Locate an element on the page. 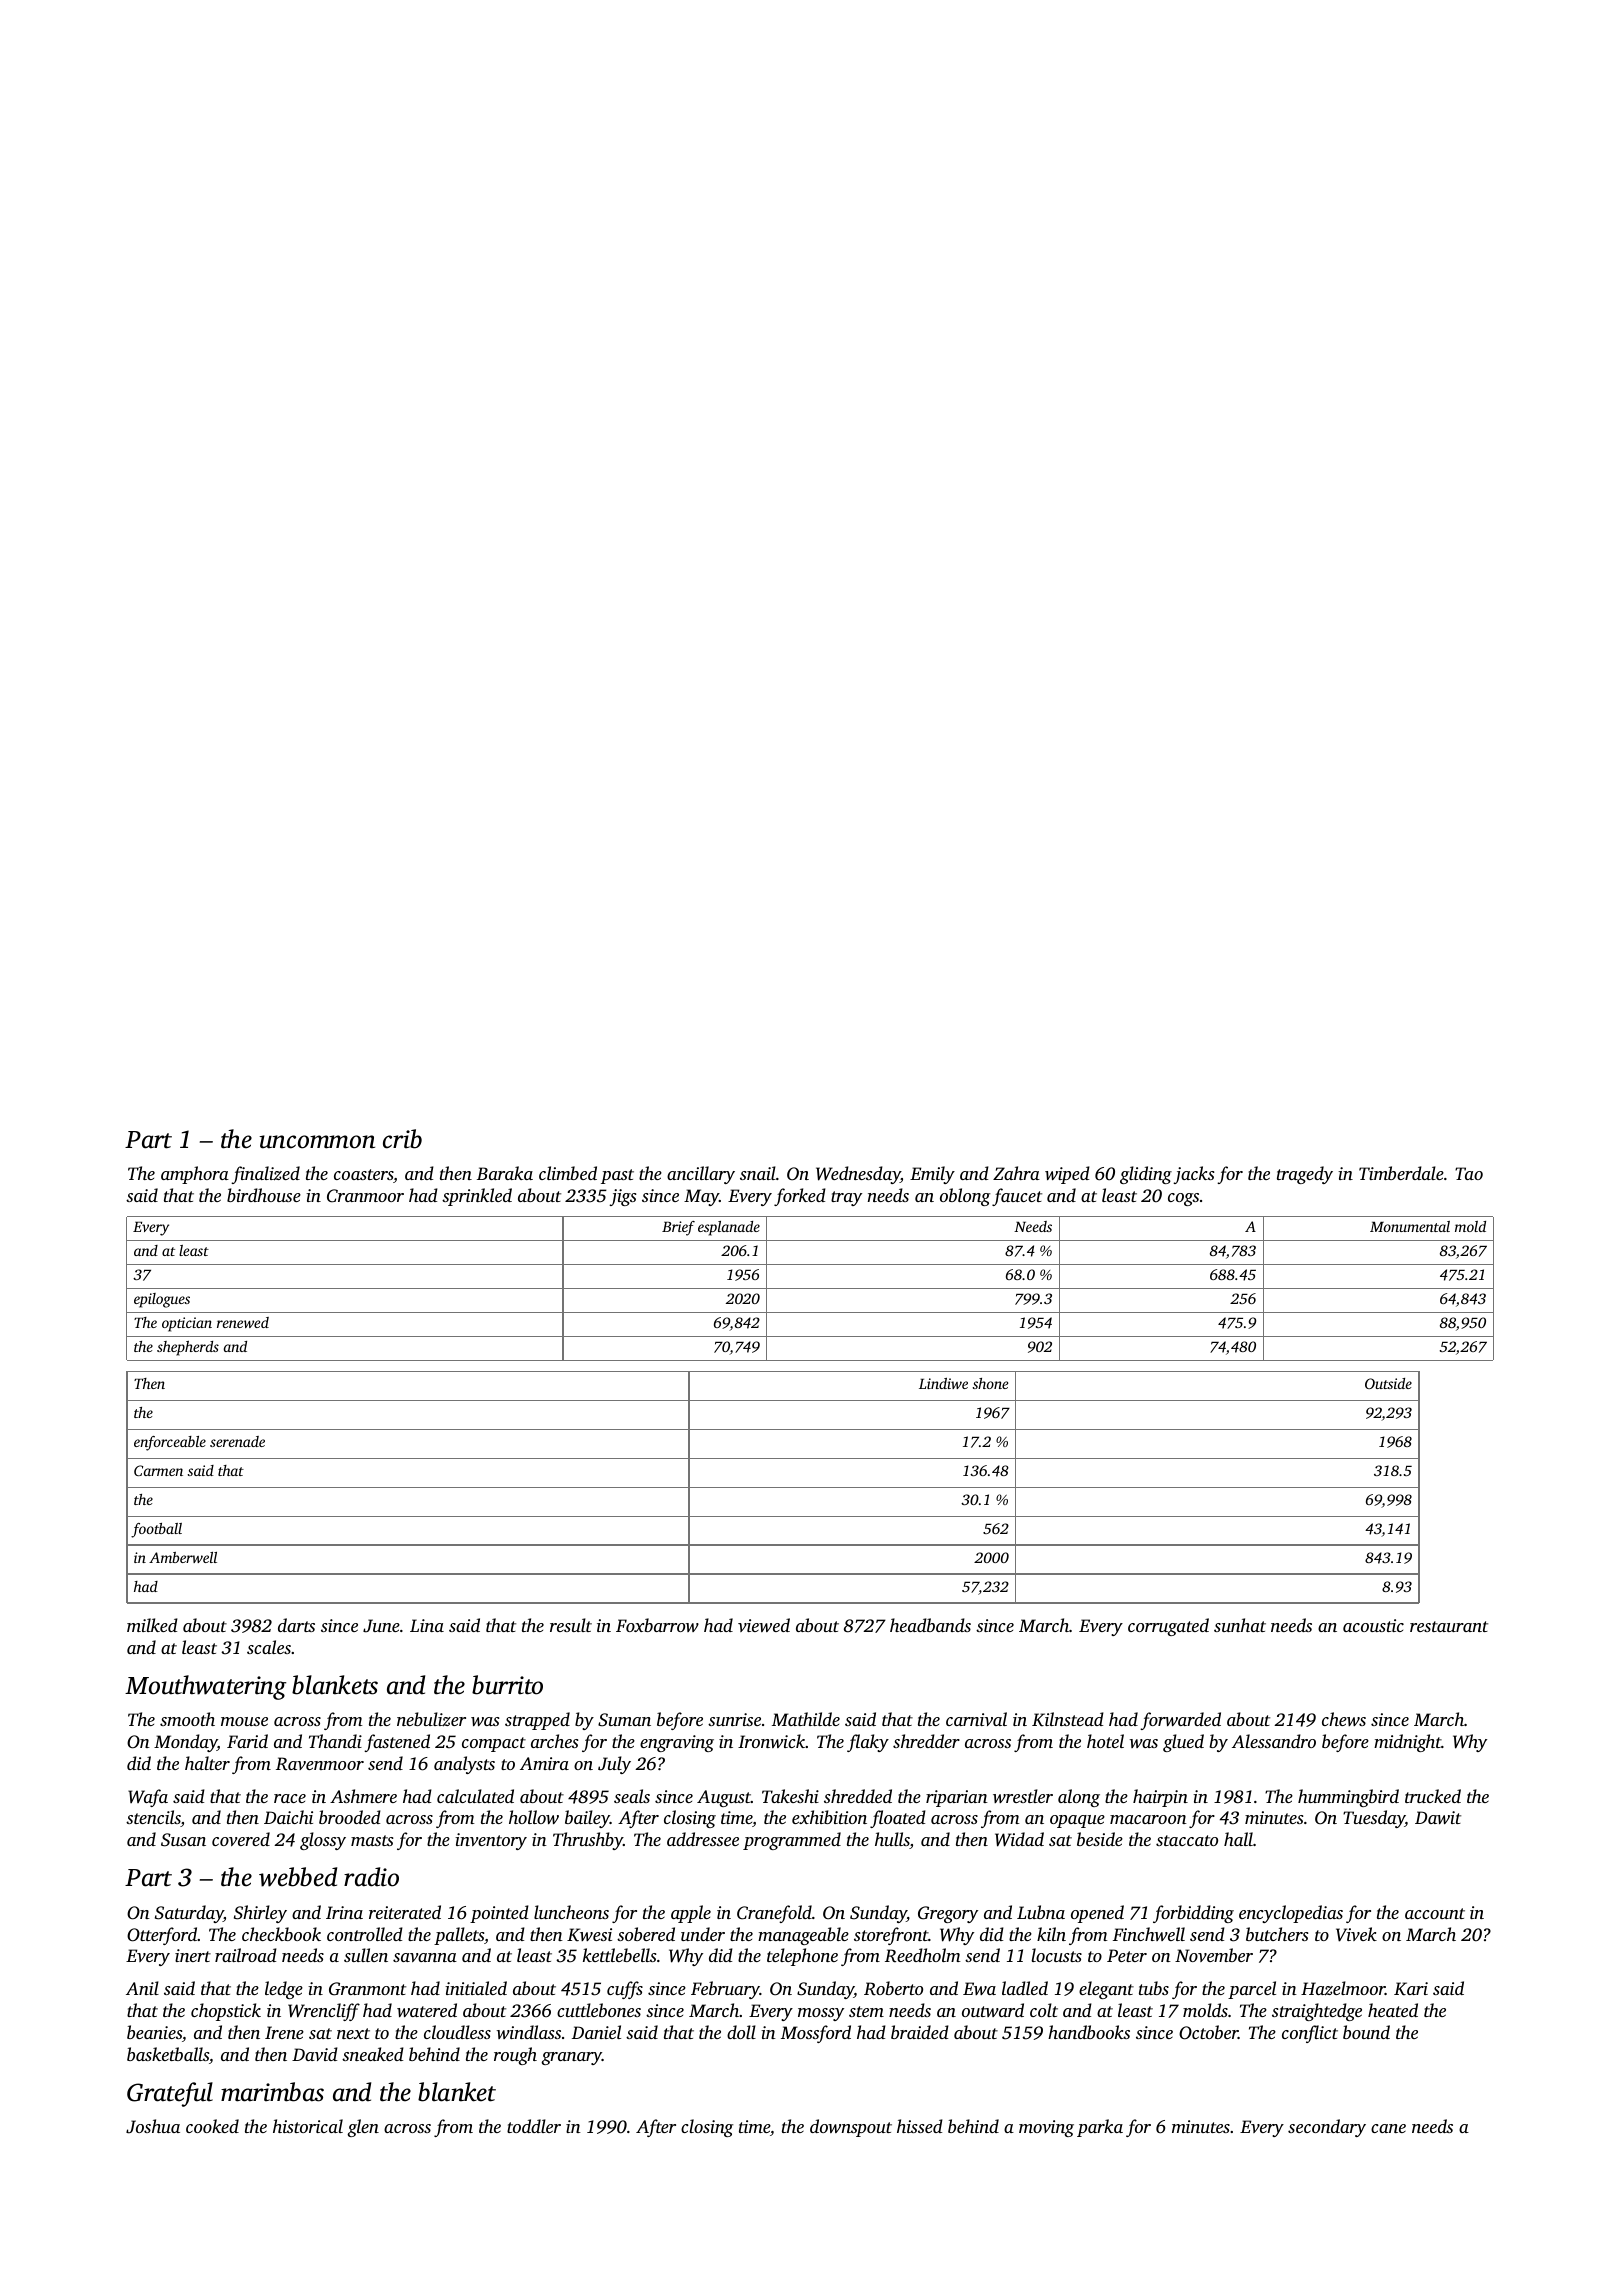  webbed is located at coordinates (298, 1877).
